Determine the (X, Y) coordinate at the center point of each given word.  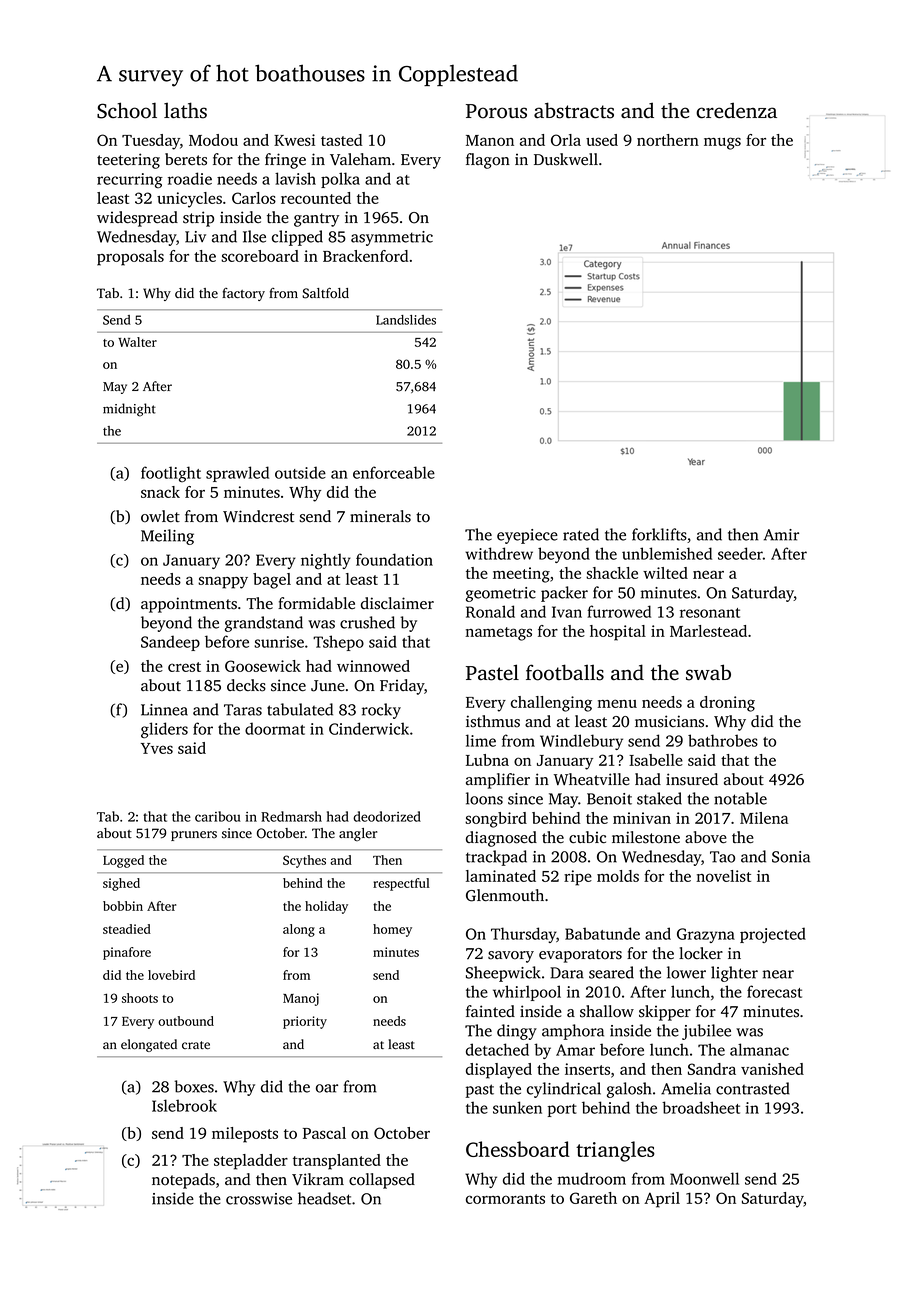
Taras (243, 710)
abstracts (574, 110)
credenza (736, 110)
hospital (618, 633)
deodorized (387, 816)
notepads (183, 1181)
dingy (517, 1032)
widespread (137, 219)
